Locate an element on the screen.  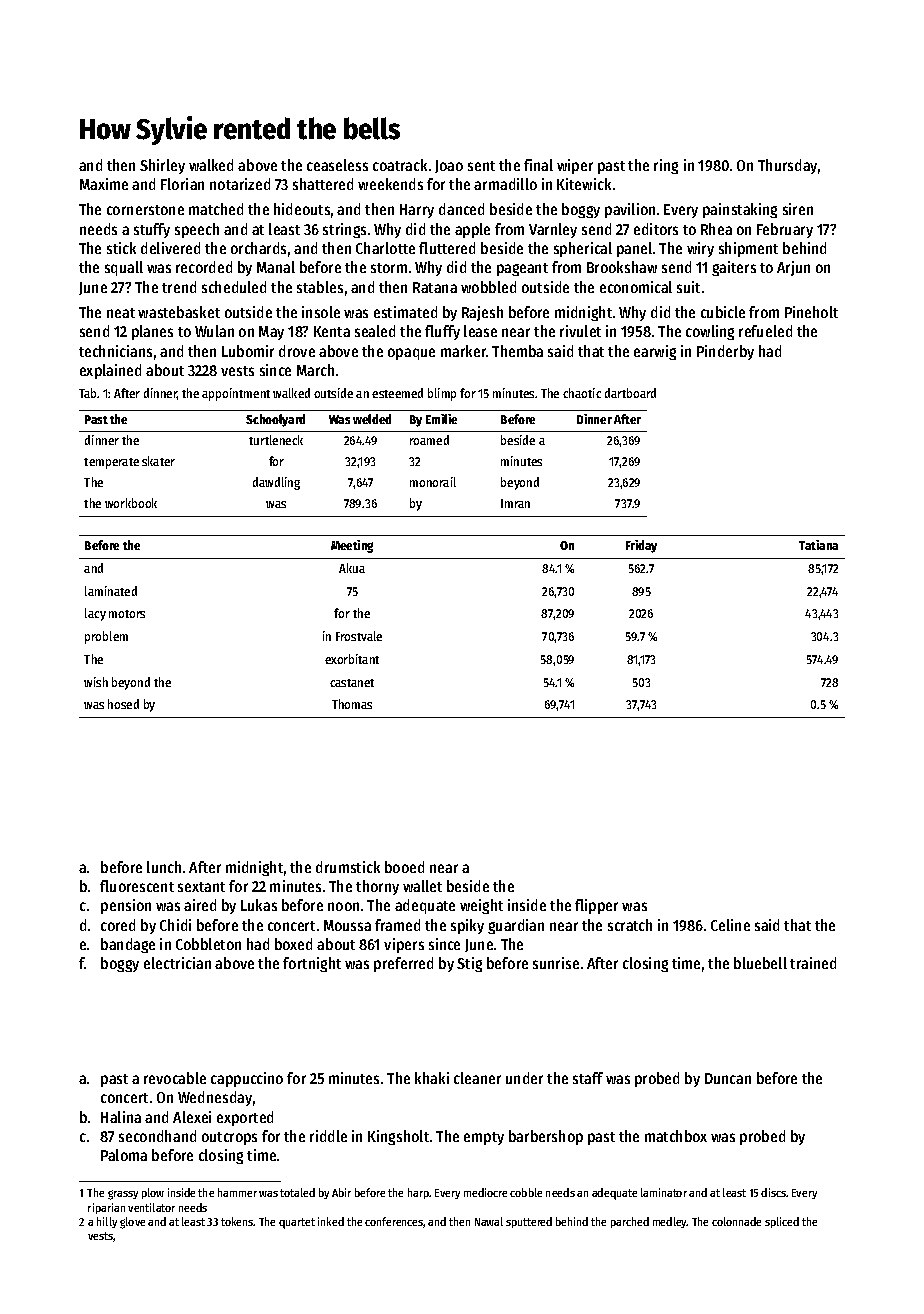
Thursday is located at coordinates (787, 166).
